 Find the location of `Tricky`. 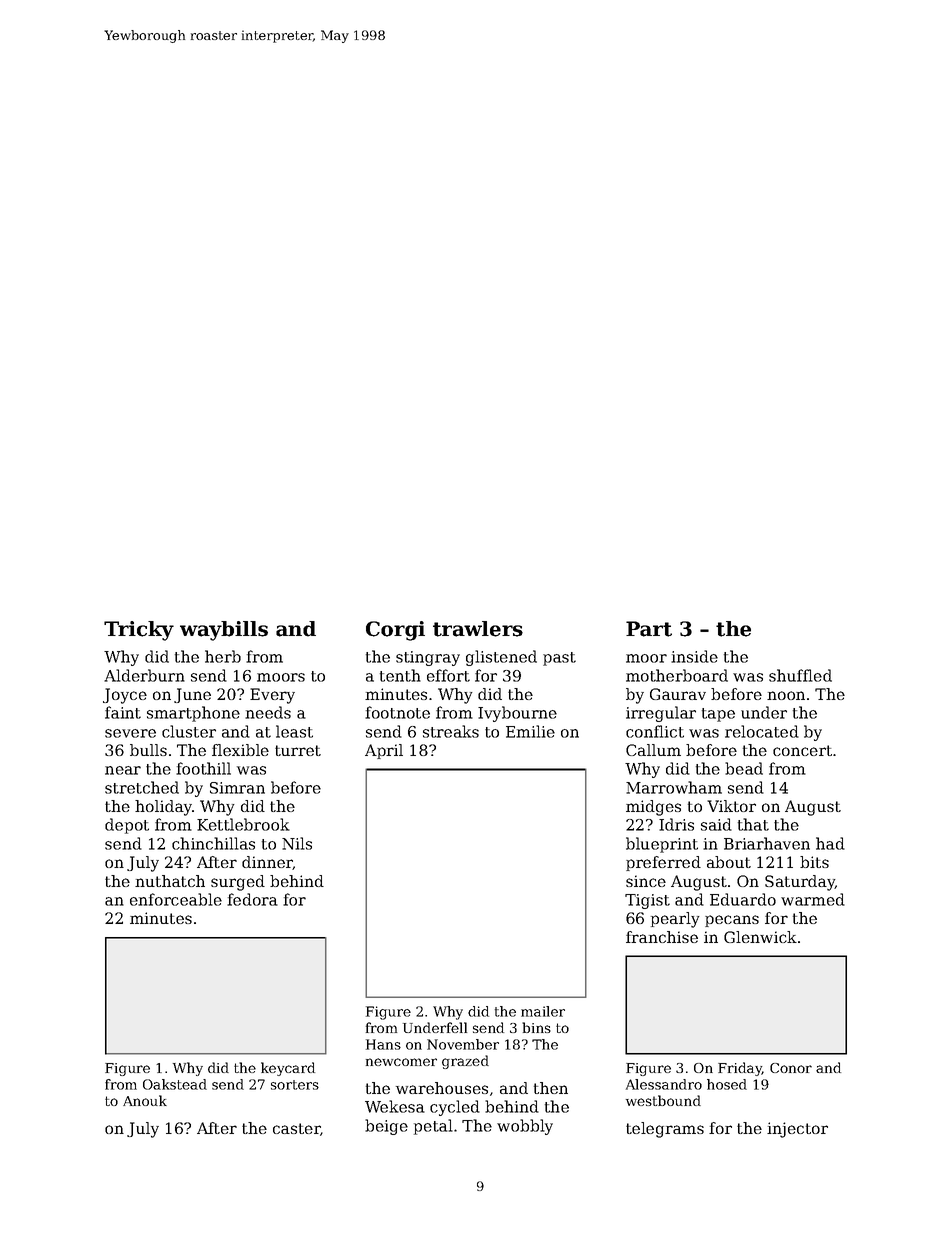

Tricky is located at coordinates (139, 631).
